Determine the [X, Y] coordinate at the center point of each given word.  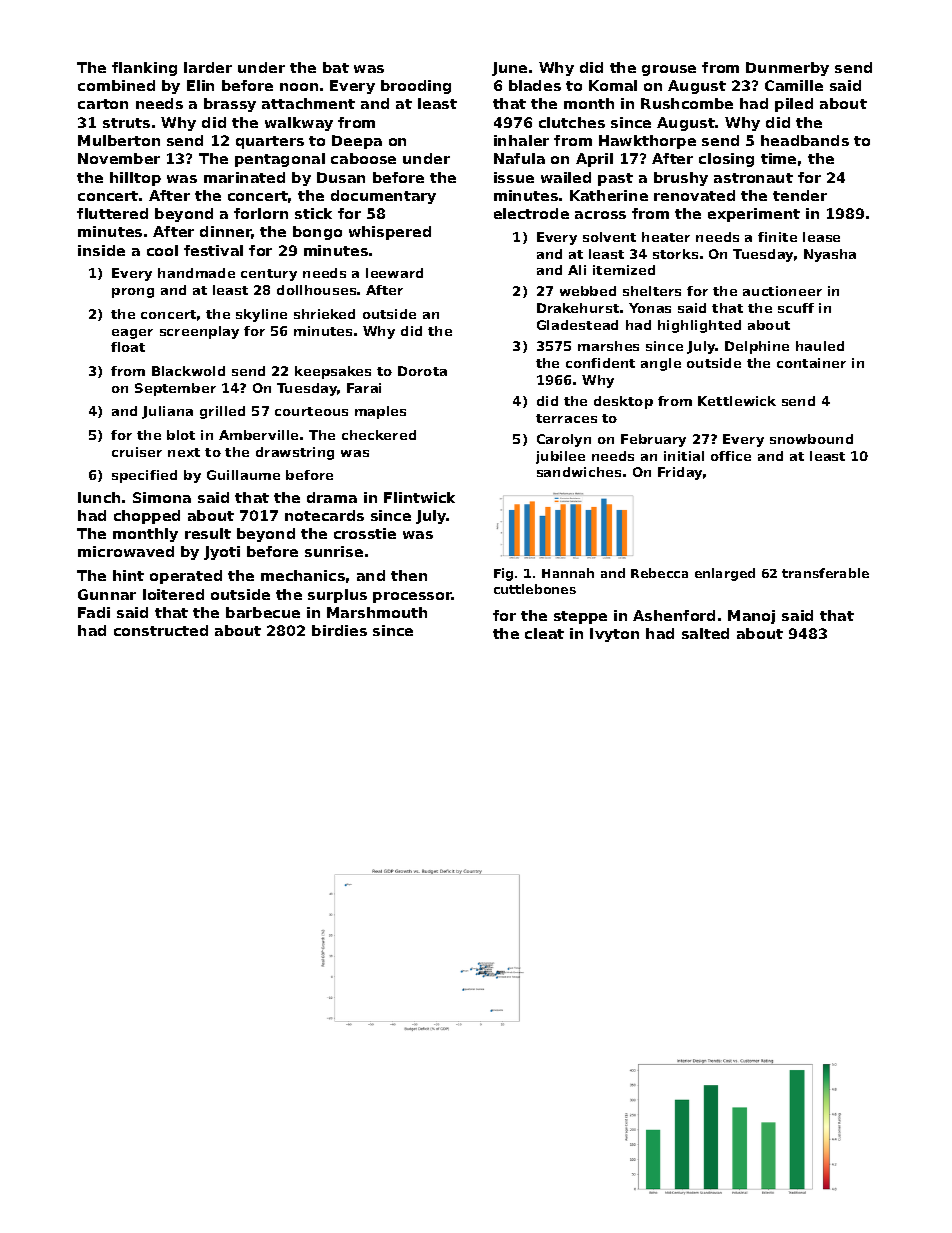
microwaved [126, 551]
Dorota [422, 371]
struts [126, 123]
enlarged [725, 574]
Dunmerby [787, 69]
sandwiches [579, 472]
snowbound [811, 439]
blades [535, 85]
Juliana [167, 412]
